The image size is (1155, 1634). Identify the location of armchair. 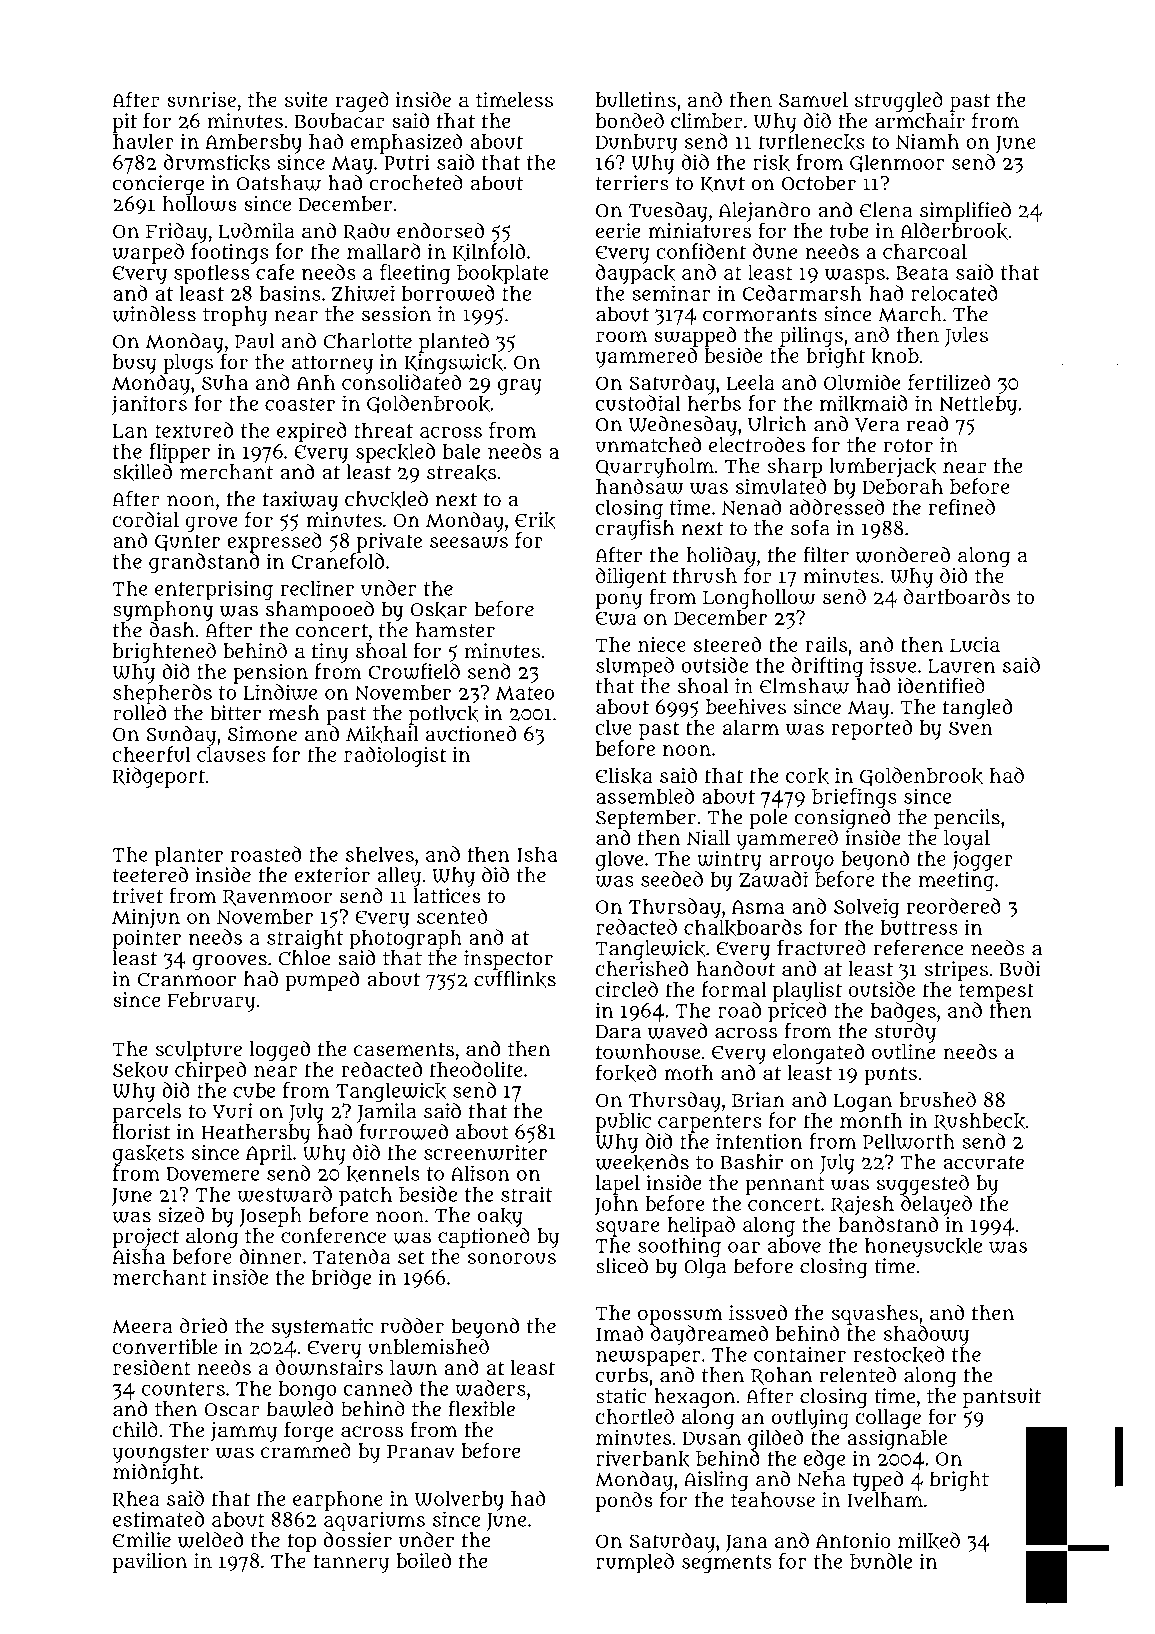
(920, 120).
